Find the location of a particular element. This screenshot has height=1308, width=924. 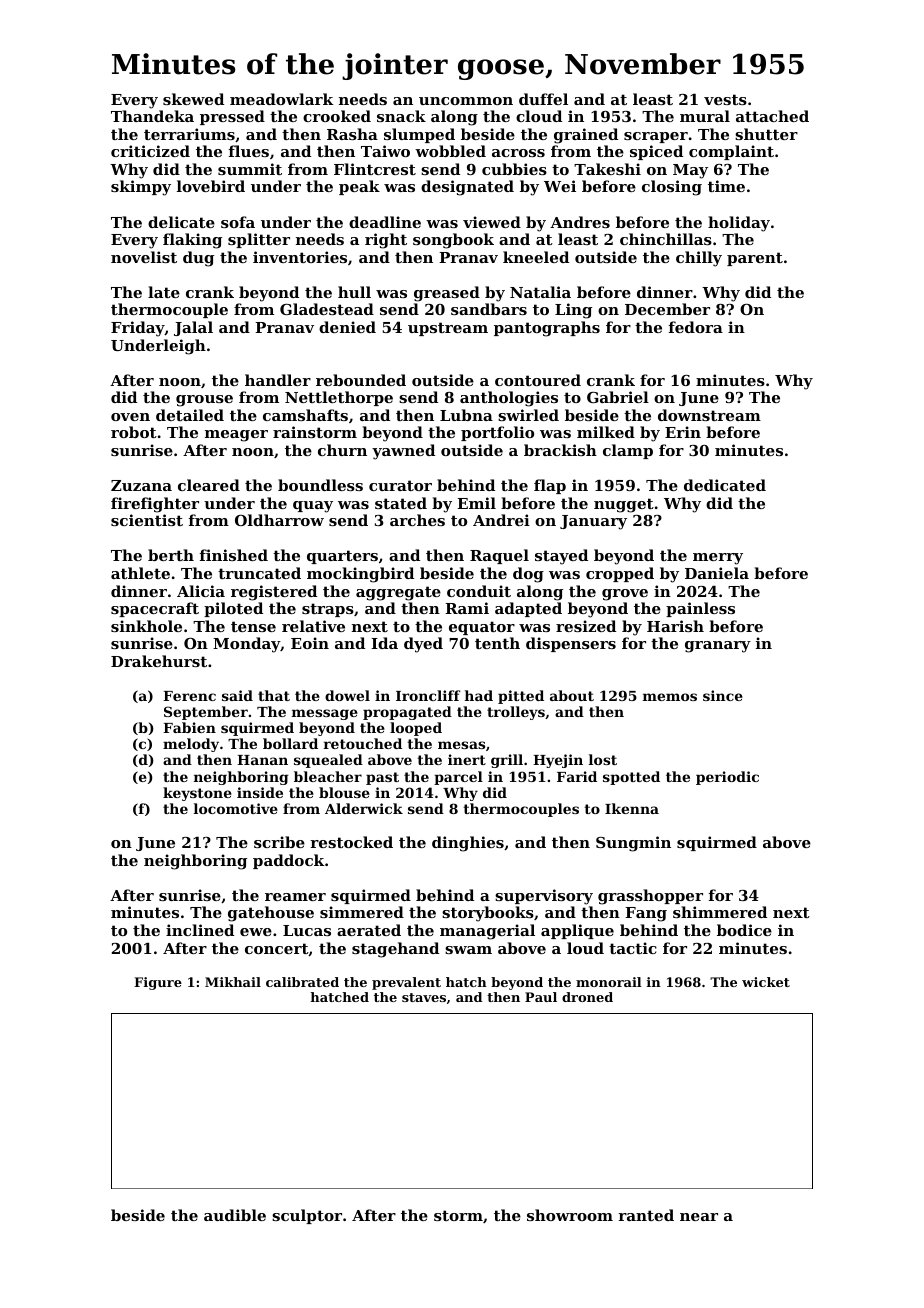

swam is located at coordinates (468, 950).
